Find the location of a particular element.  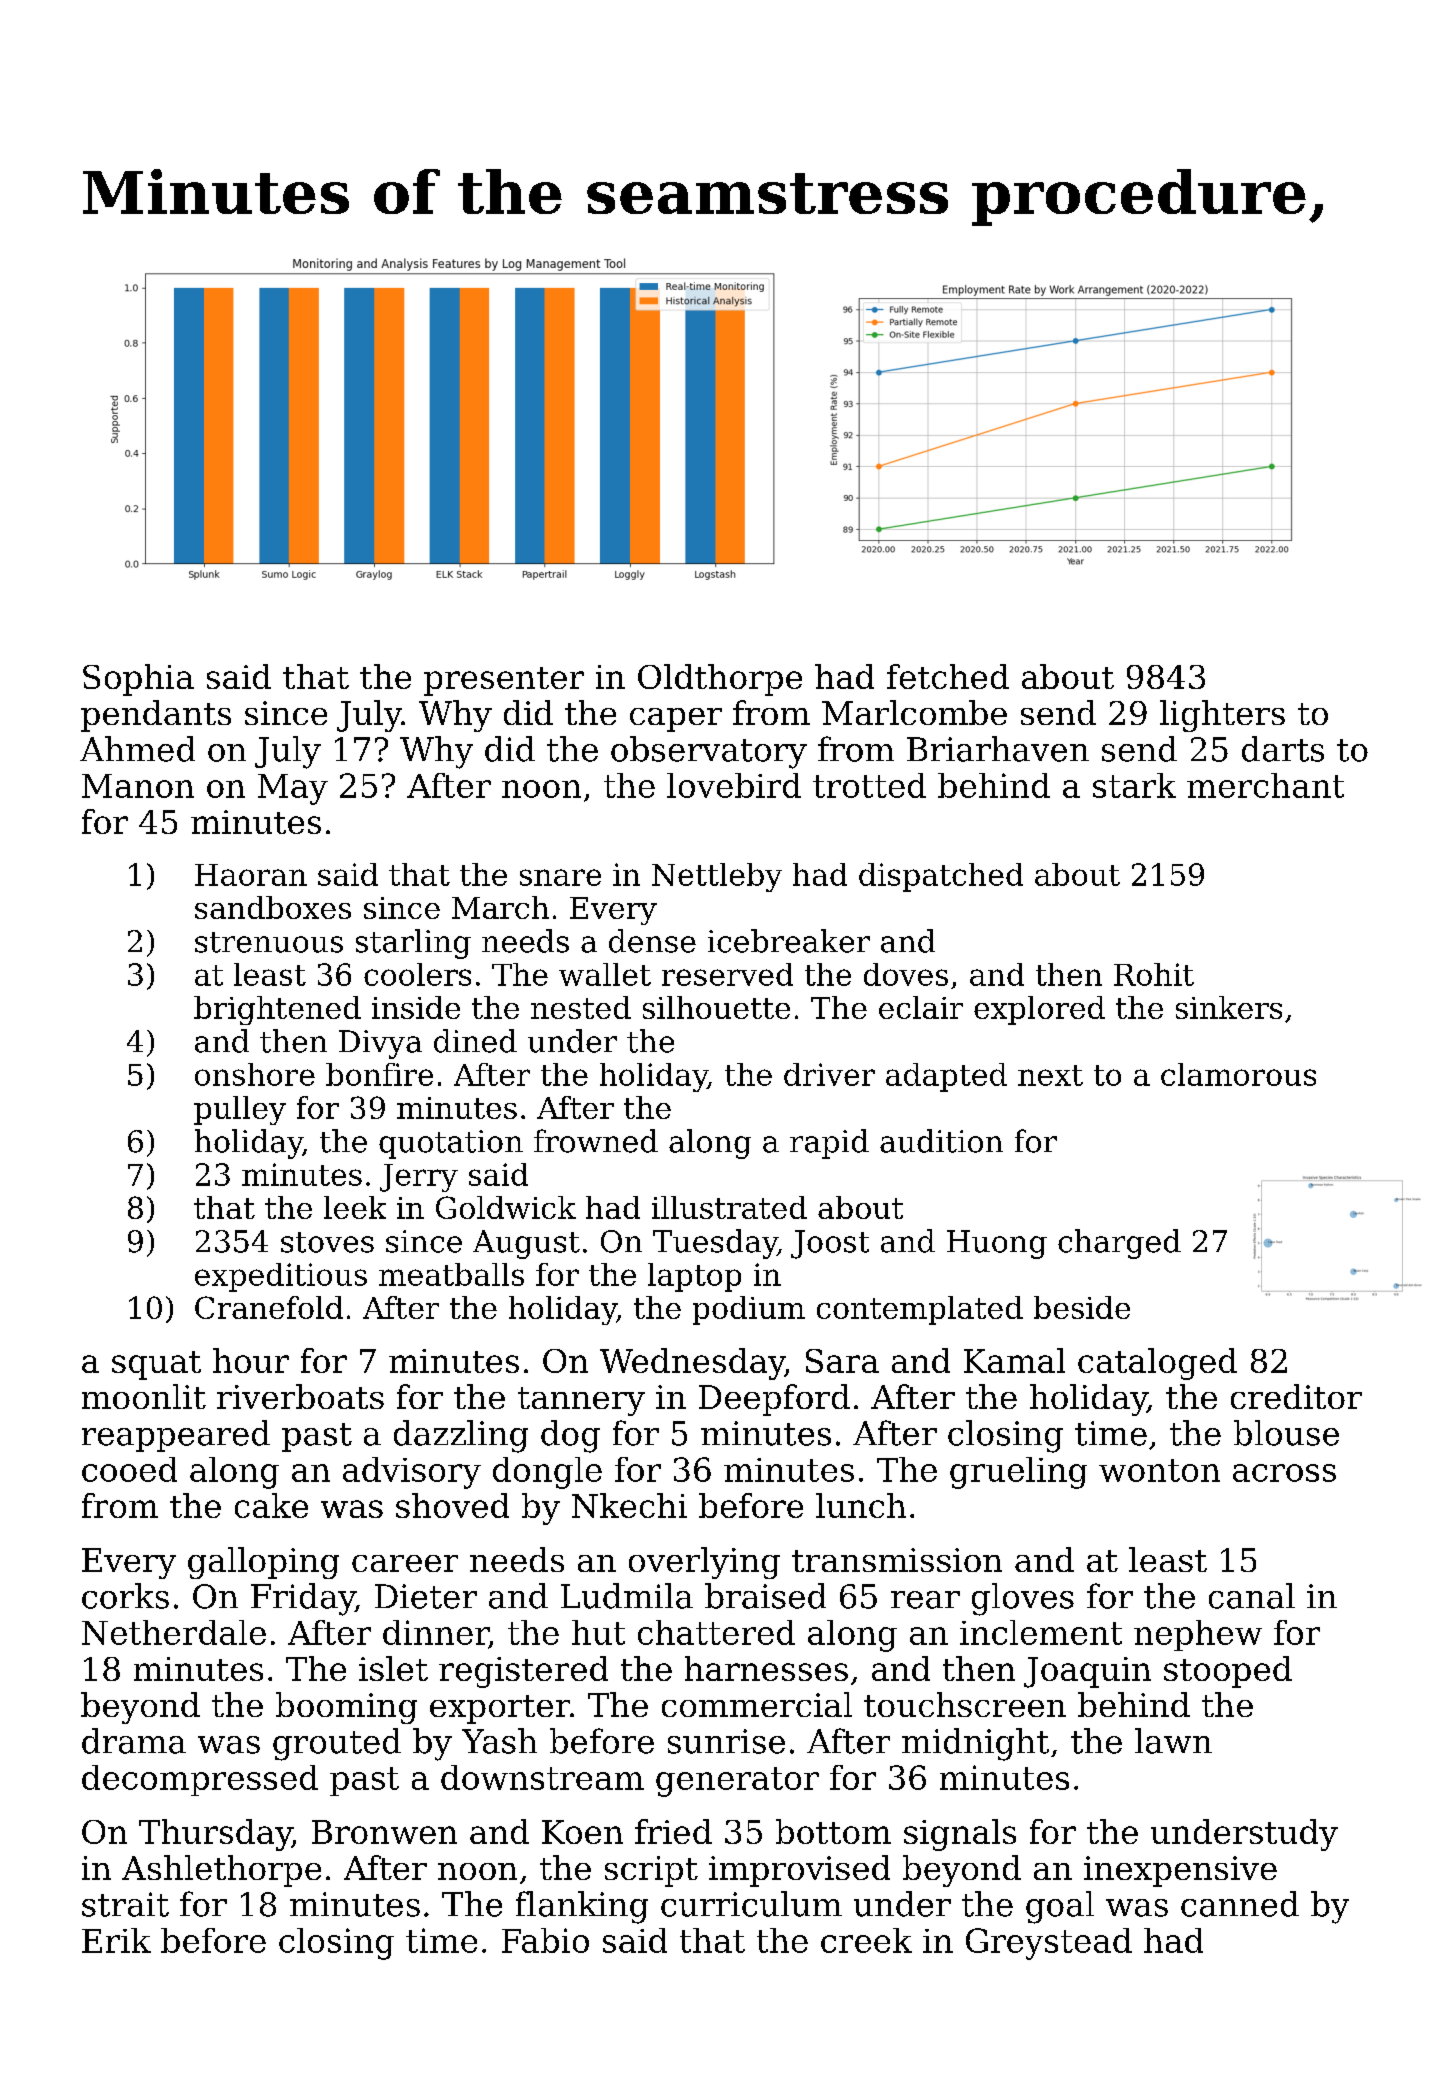

Sophia is located at coordinates (138, 680).
